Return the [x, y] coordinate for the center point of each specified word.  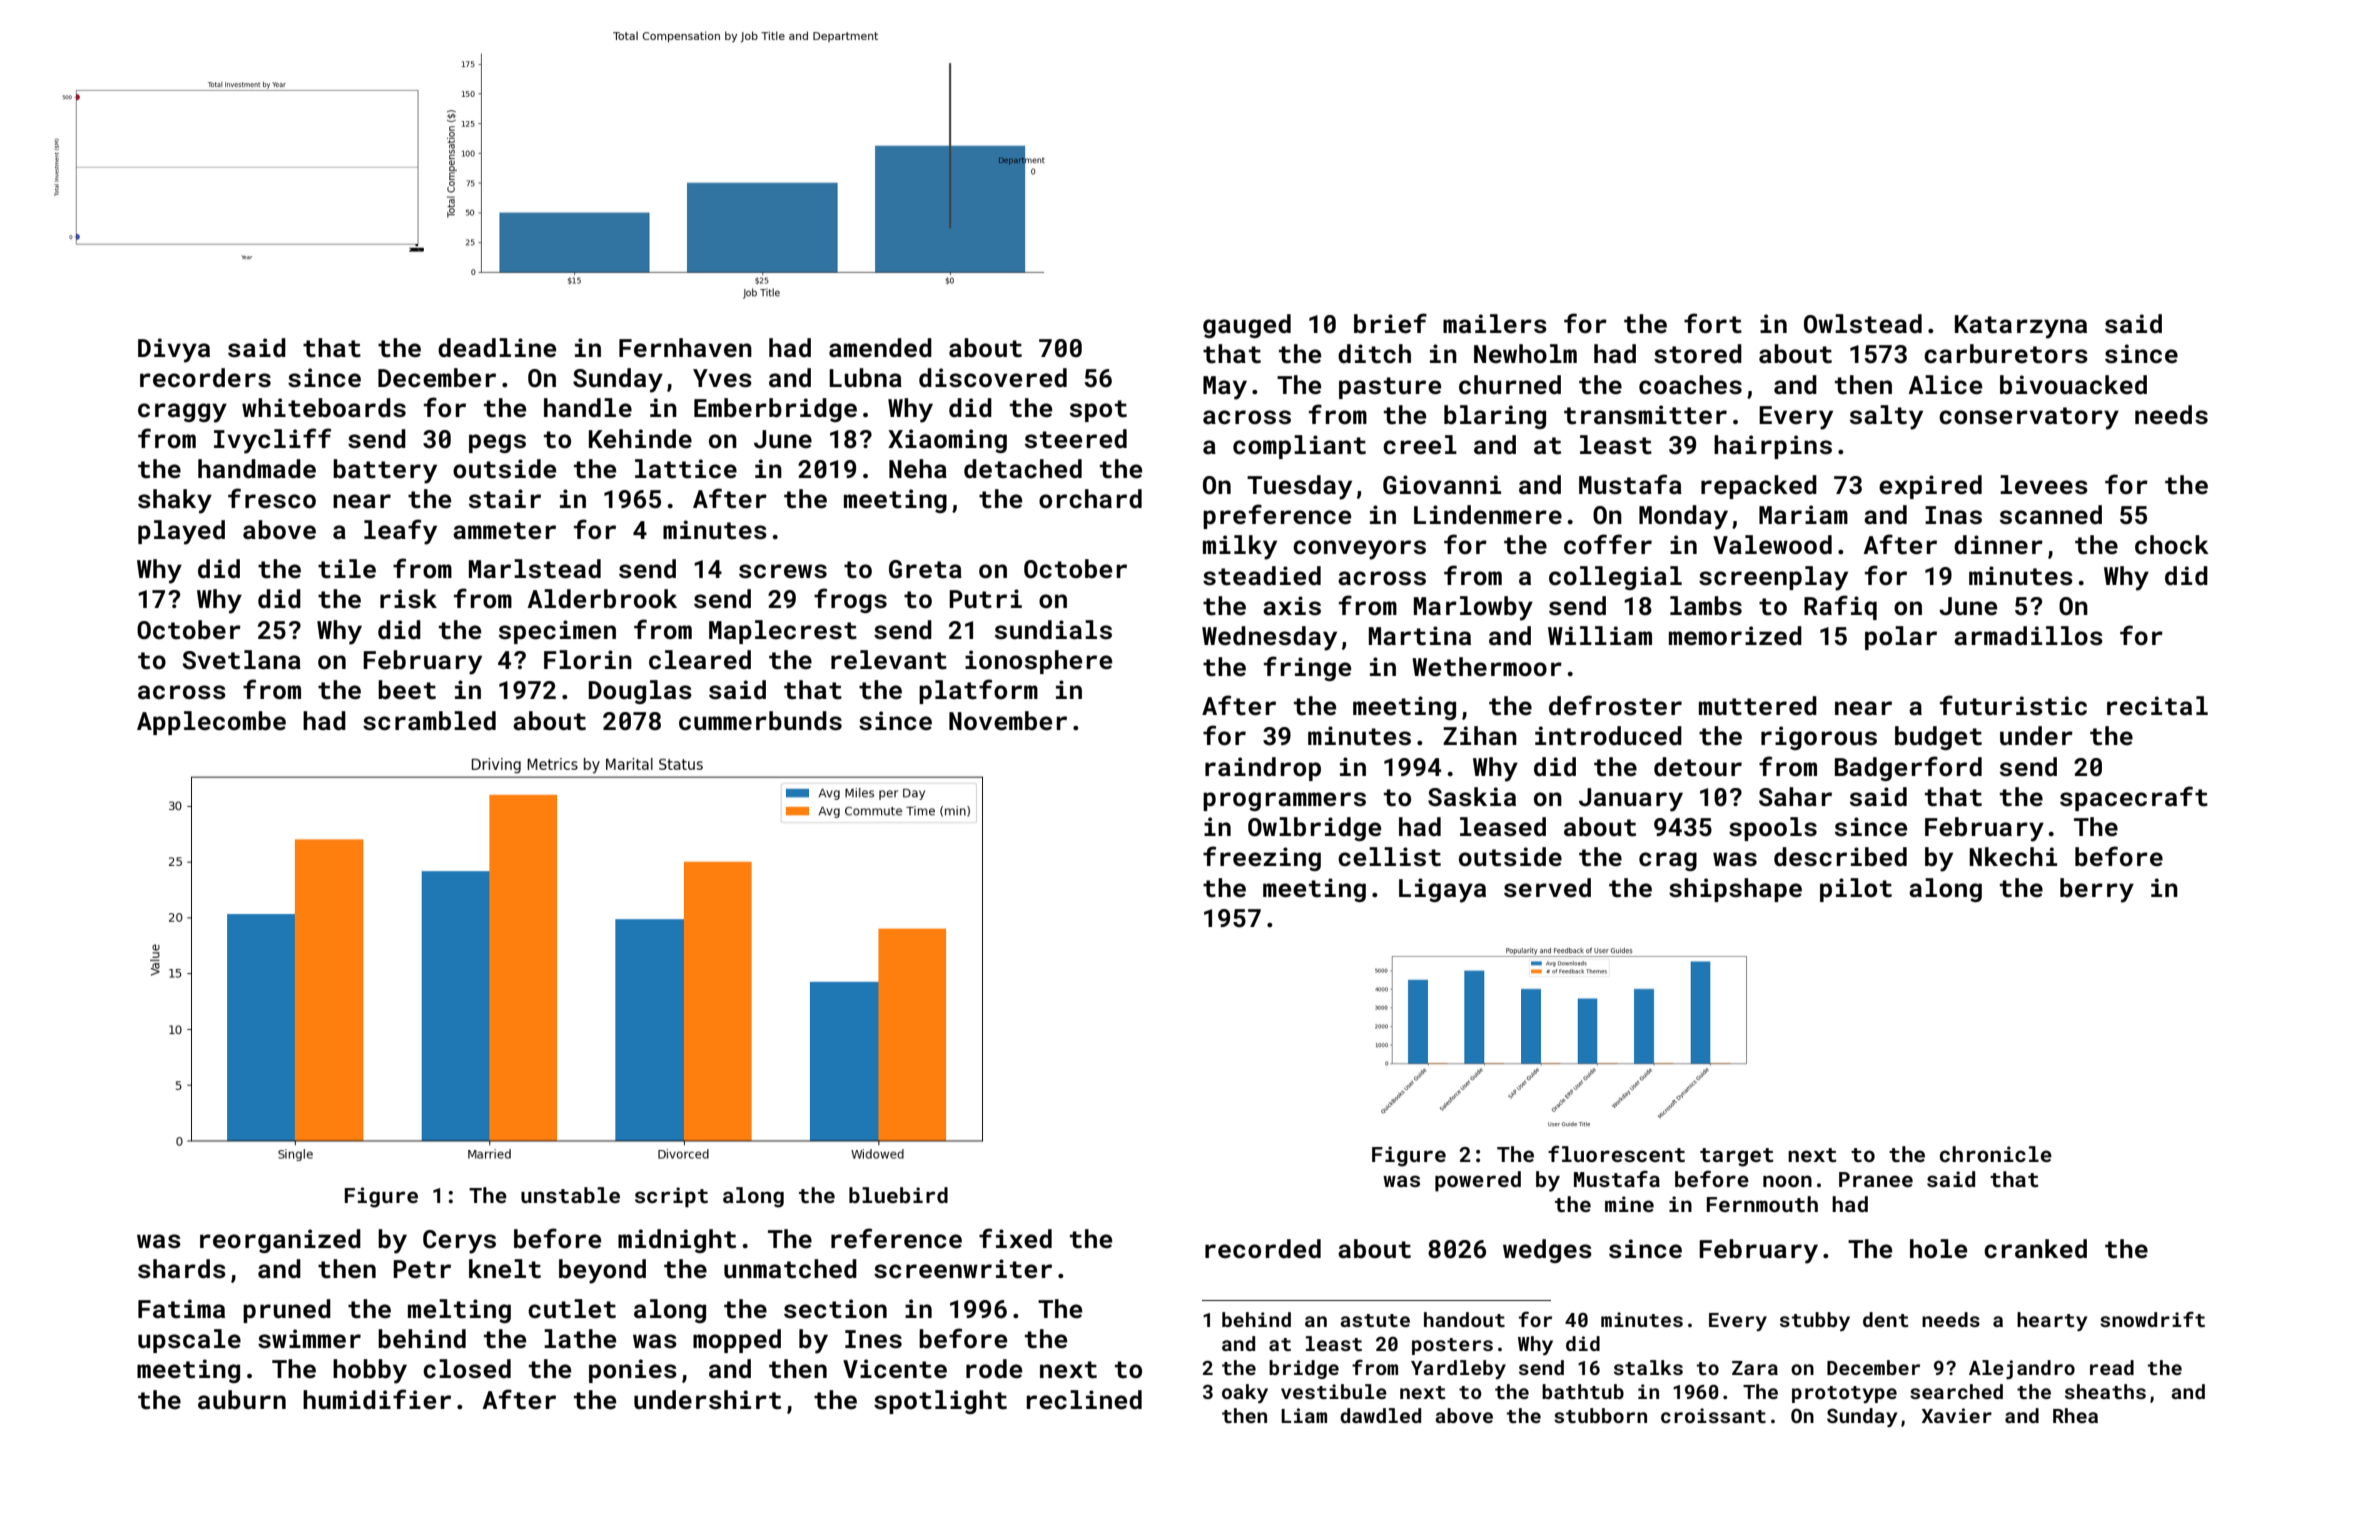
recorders [205, 378]
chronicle [1996, 1154]
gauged [1247, 326]
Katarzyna [2021, 327]
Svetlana [242, 660]
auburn [242, 1400]
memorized [1735, 636]
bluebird [898, 1195]
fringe [1307, 668]
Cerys [459, 1242]
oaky [1245, 1393]
